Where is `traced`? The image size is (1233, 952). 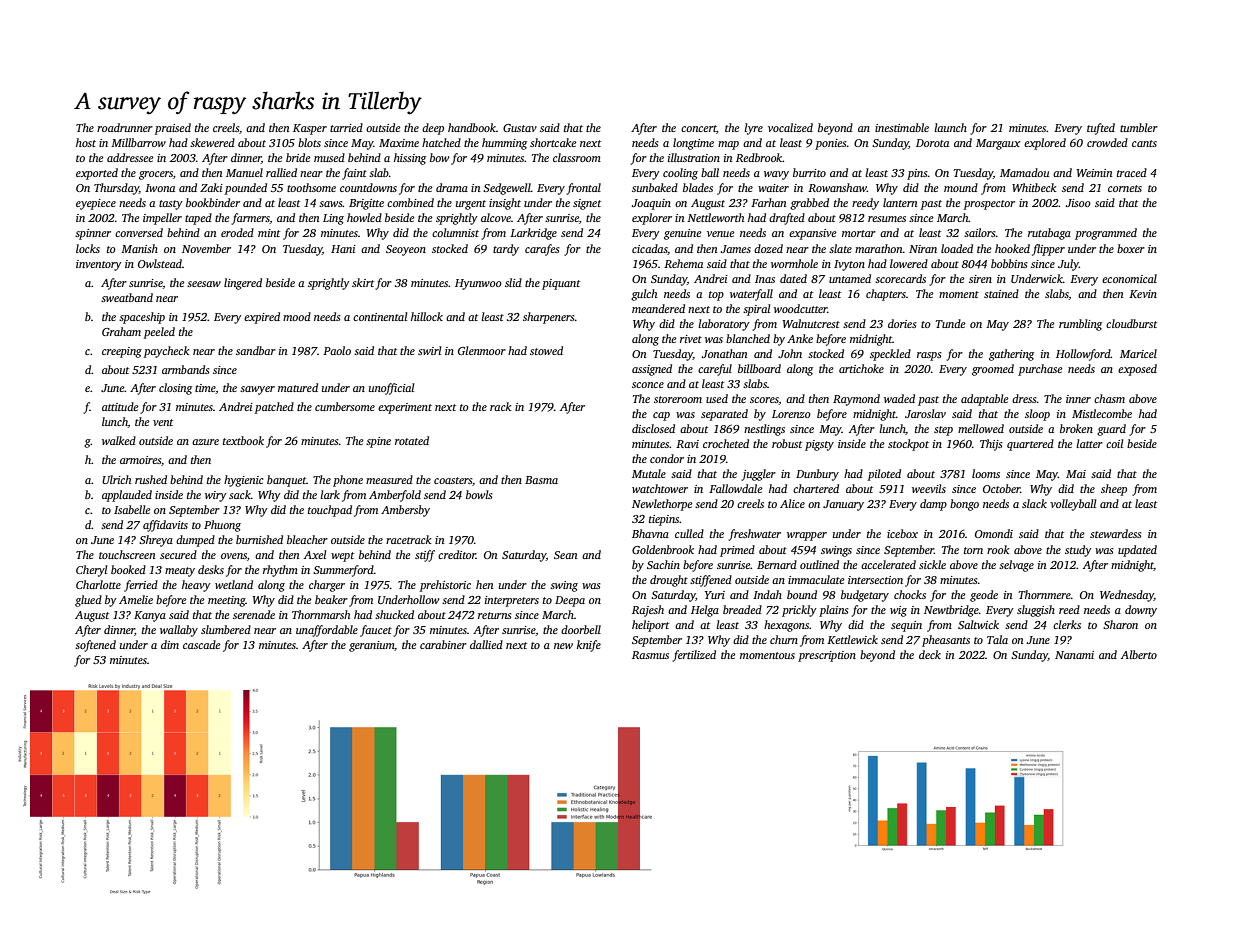 traced is located at coordinates (1132, 172).
